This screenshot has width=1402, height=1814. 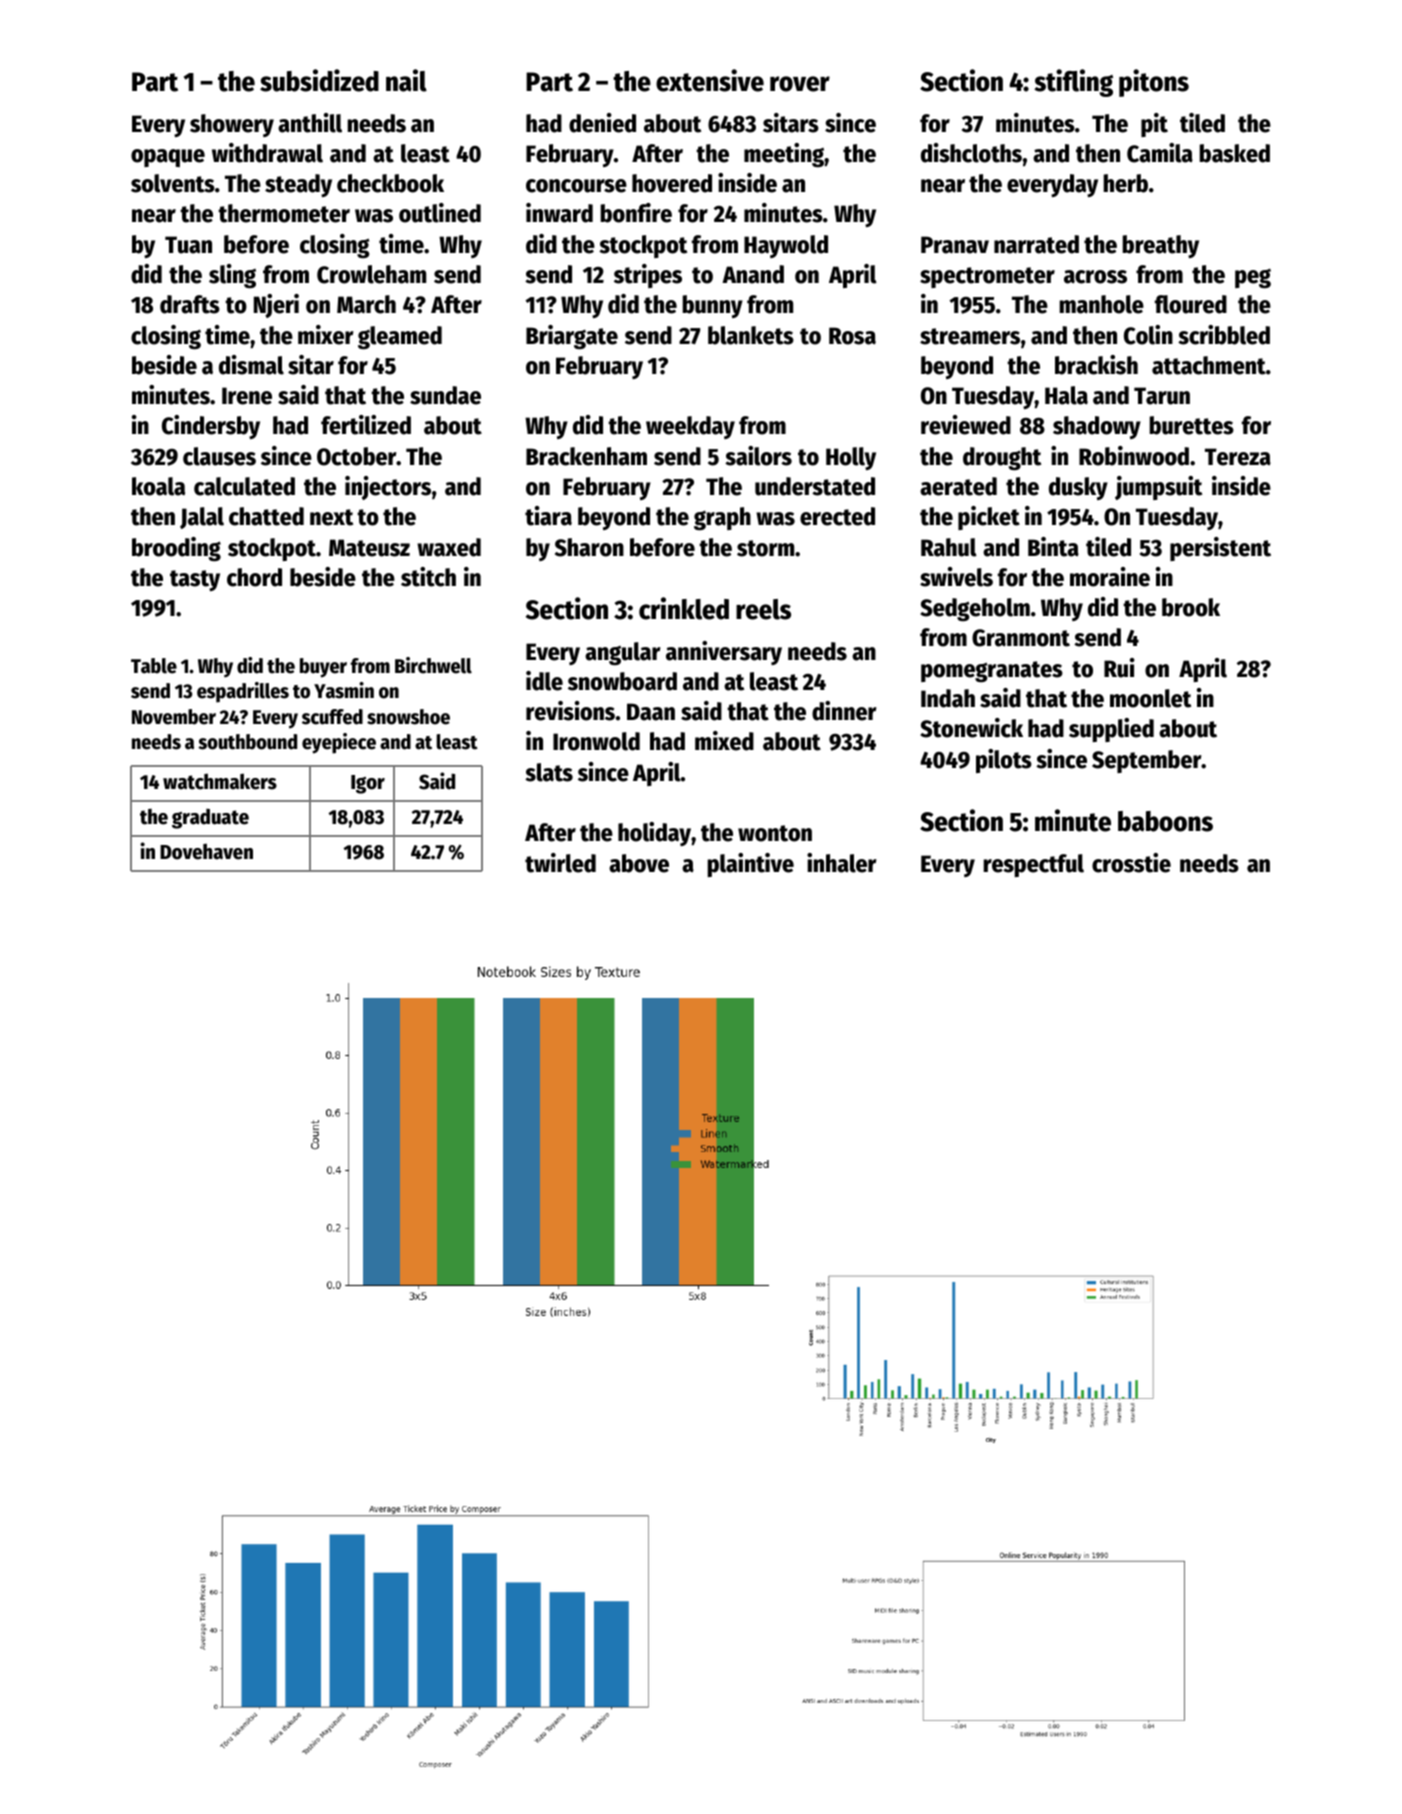 What do you see at coordinates (1021, 638) in the screenshot?
I see `Granmont` at bounding box center [1021, 638].
